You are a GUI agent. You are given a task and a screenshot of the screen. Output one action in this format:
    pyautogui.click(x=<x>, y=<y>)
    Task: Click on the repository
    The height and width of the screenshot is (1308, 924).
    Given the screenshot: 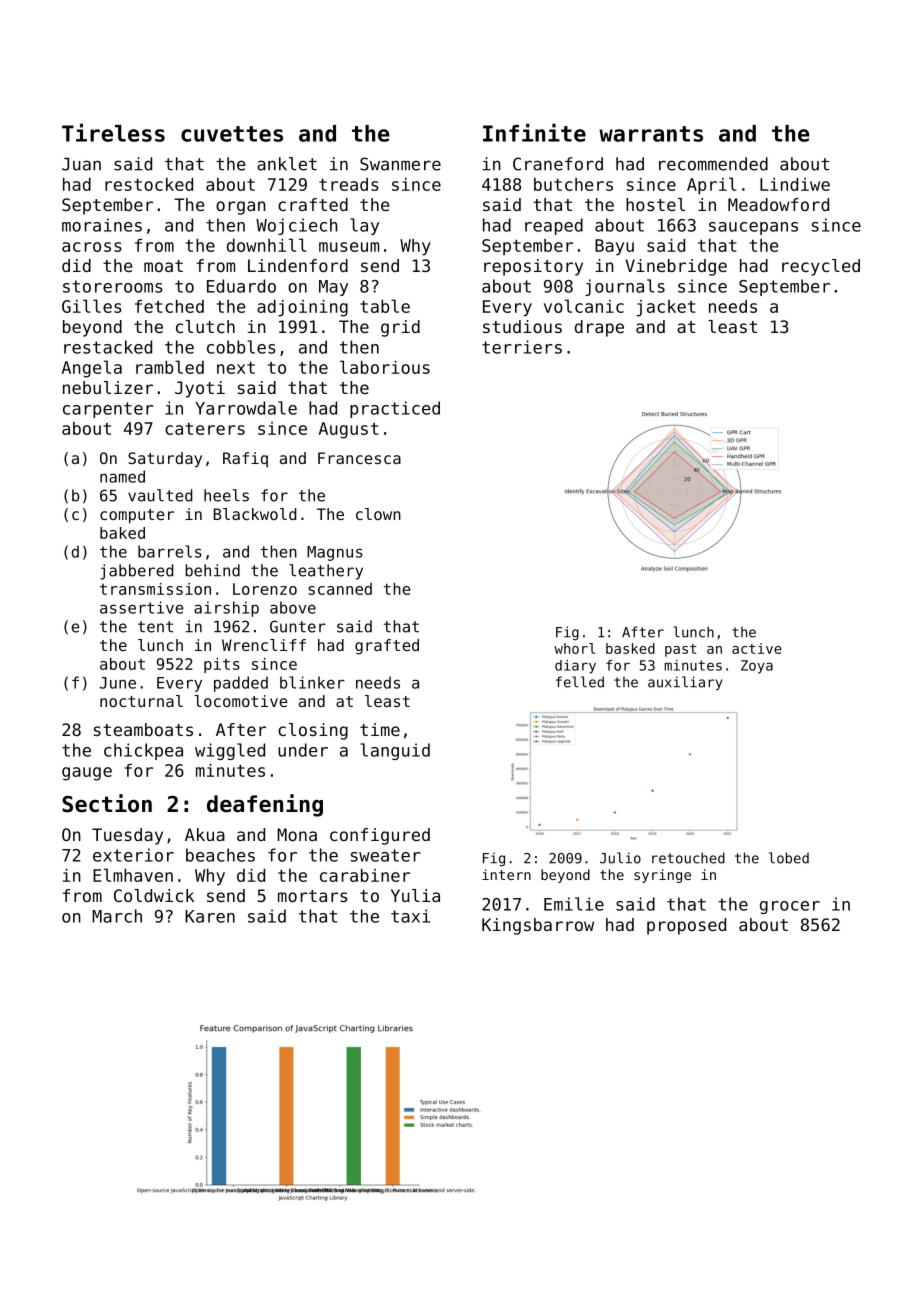 What is the action you would take?
    pyautogui.click(x=533, y=267)
